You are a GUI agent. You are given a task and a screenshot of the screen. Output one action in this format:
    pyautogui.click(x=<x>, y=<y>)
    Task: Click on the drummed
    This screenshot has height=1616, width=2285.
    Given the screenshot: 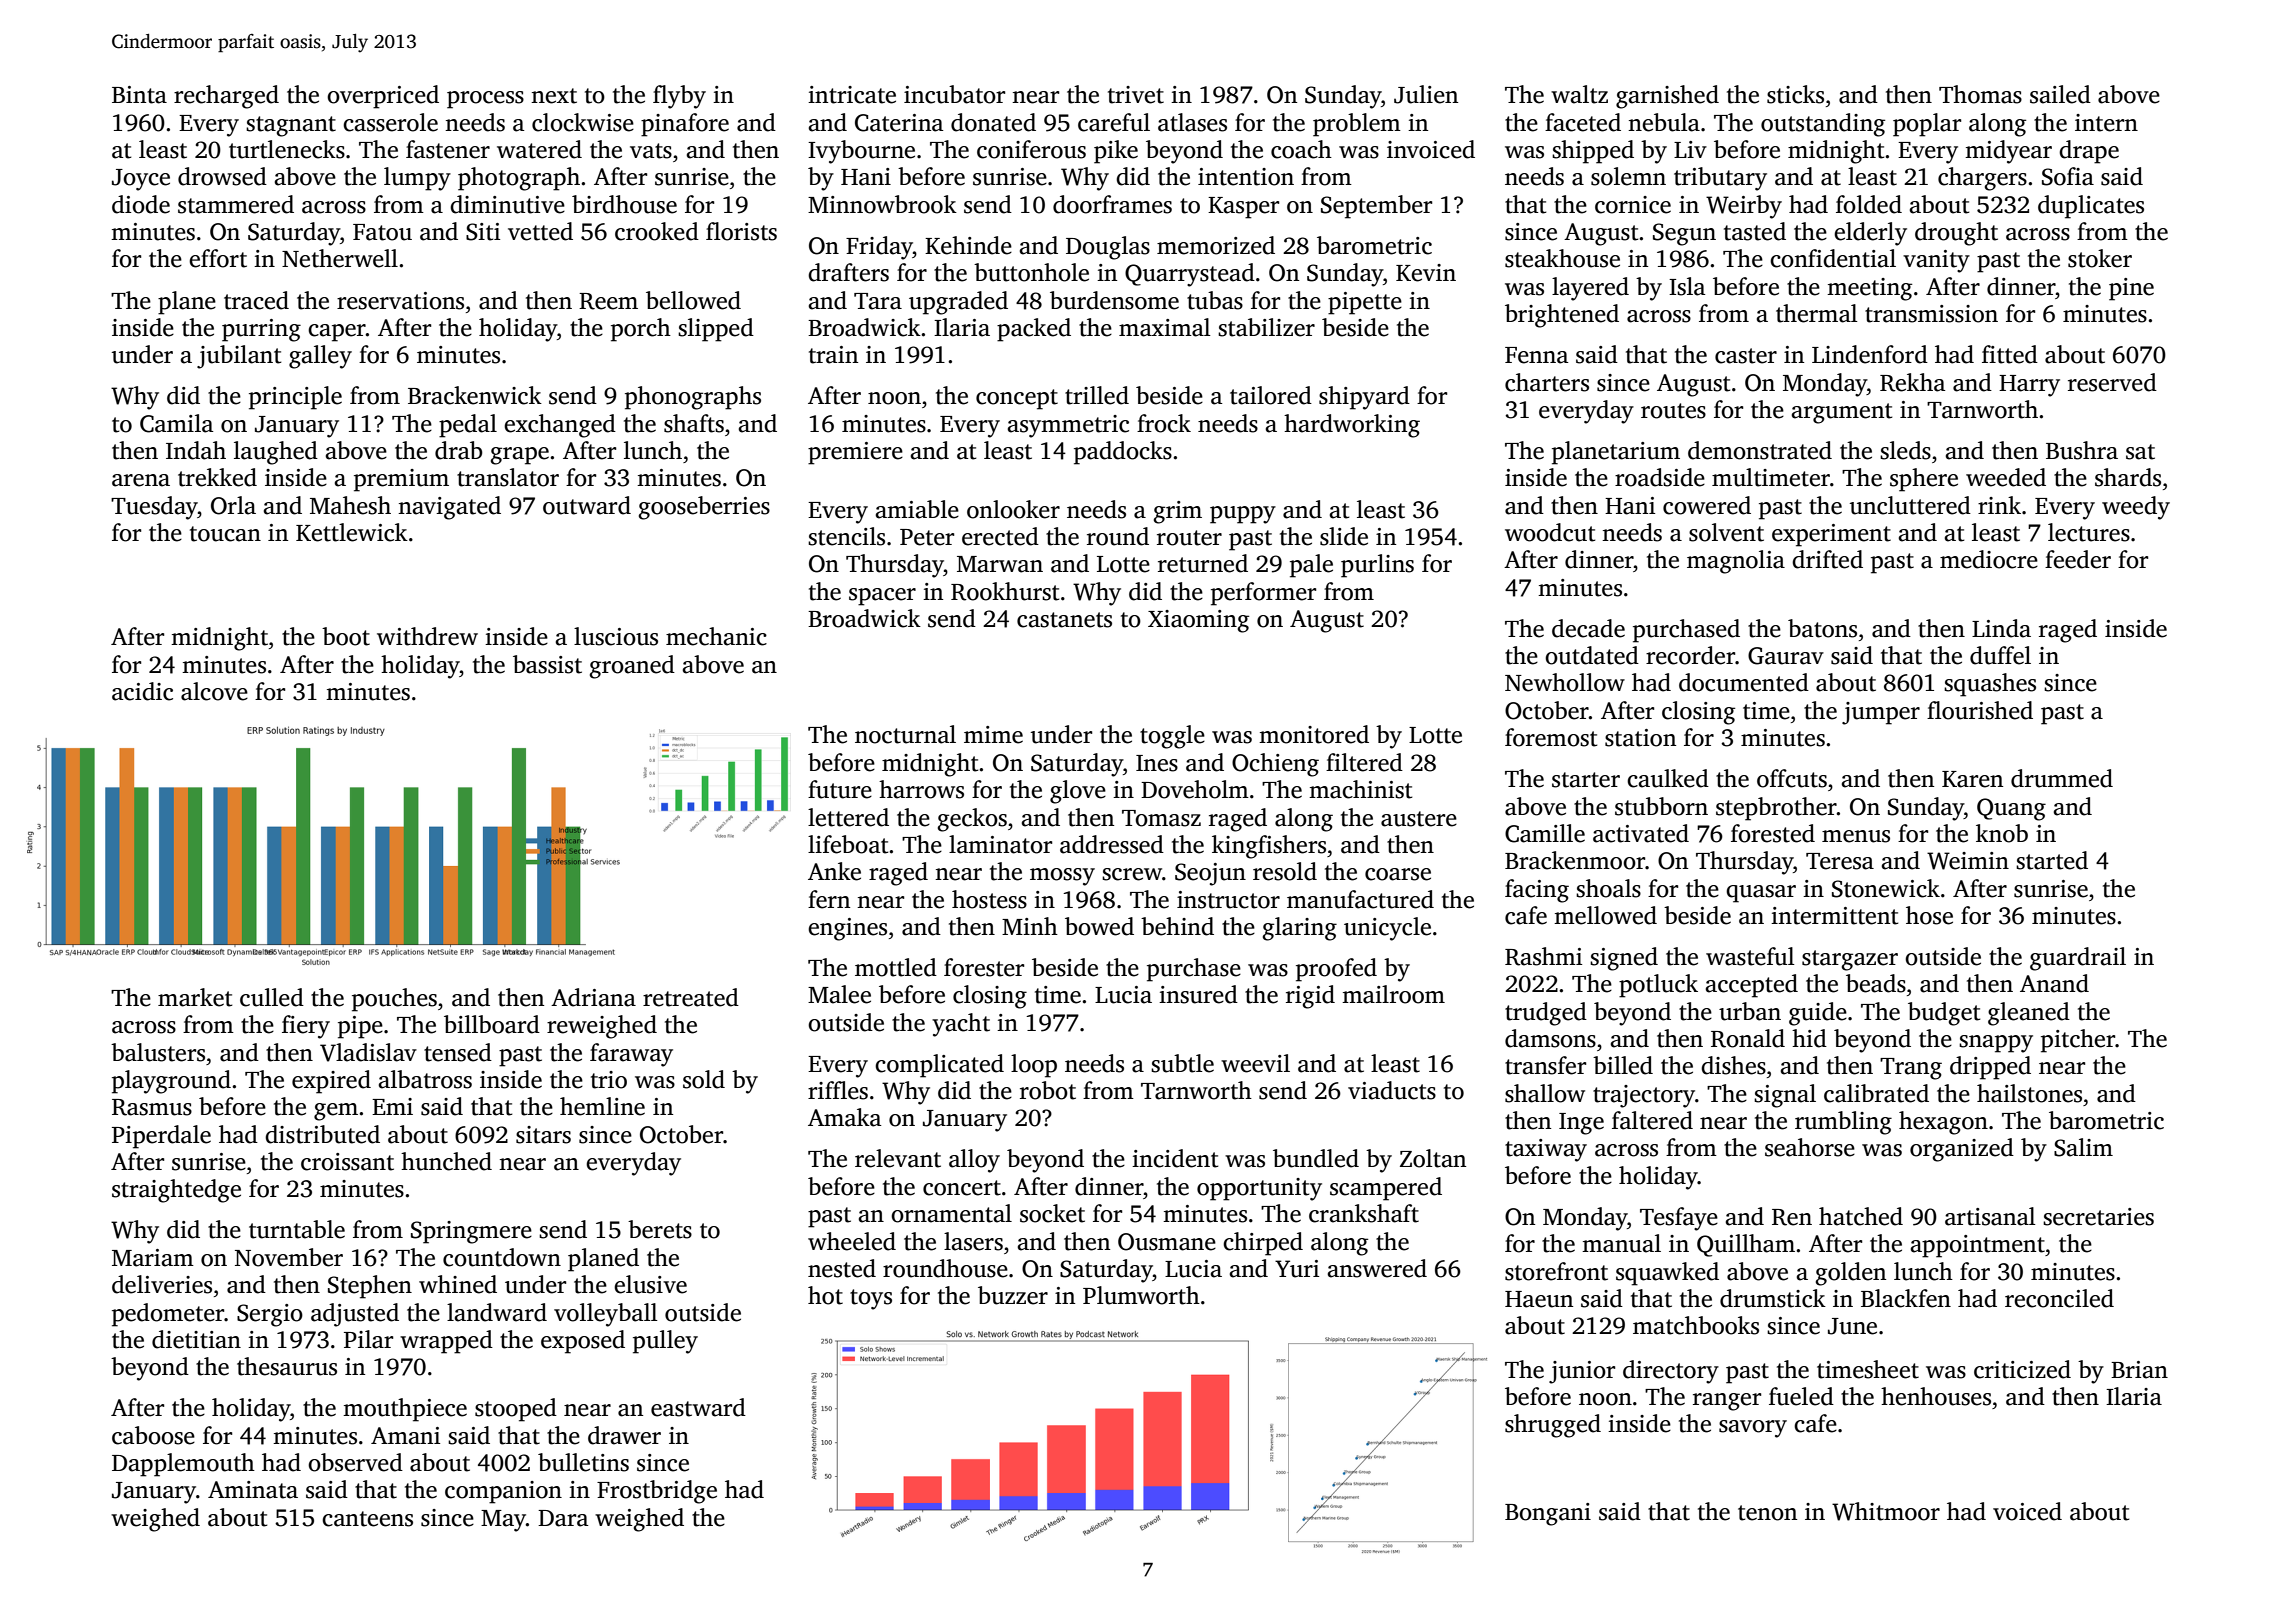 What is the action you would take?
    pyautogui.click(x=2062, y=778)
